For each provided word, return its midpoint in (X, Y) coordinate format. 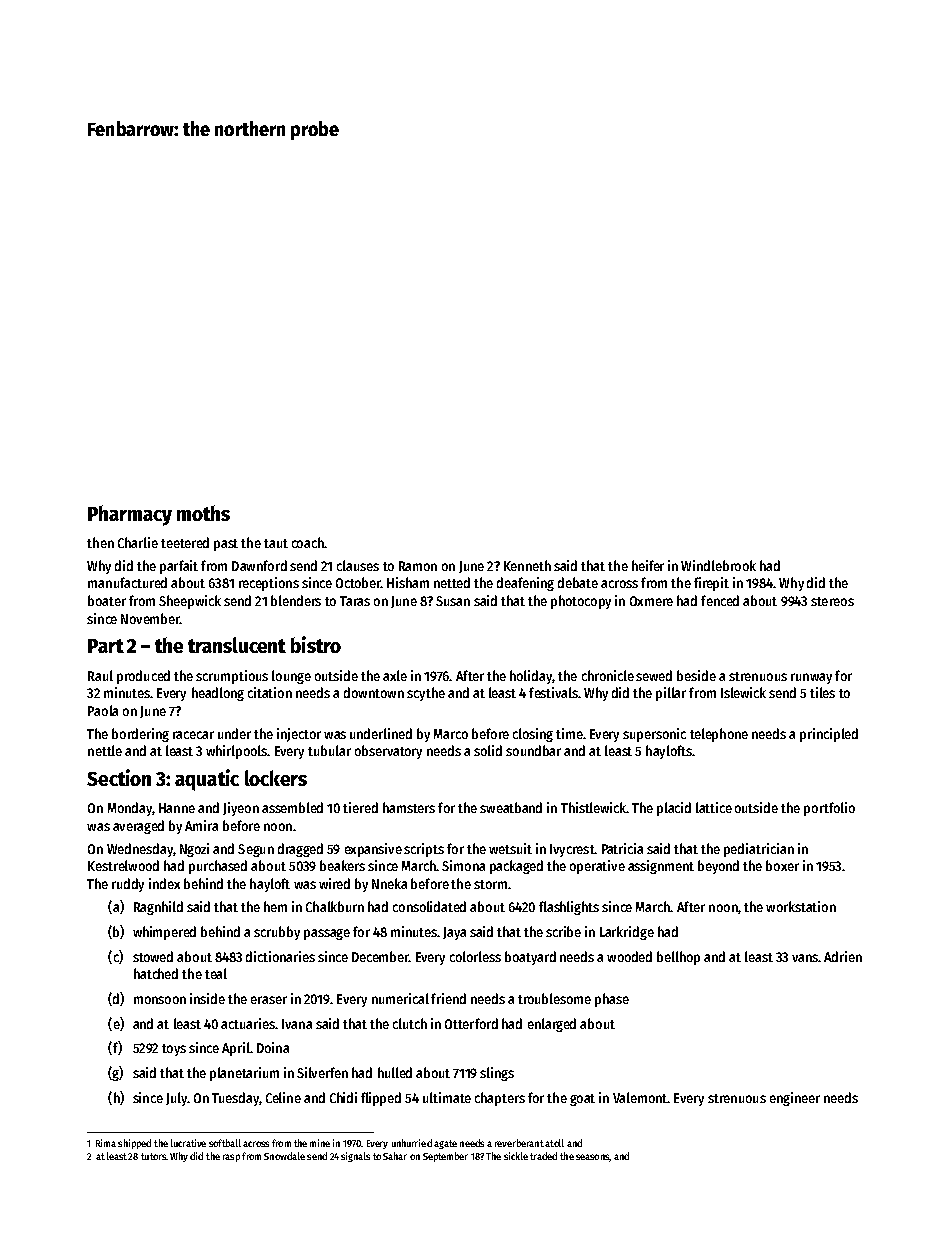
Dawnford (259, 565)
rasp (231, 1158)
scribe (563, 931)
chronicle (608, 675)
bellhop (678, 958)
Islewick (743, 692)
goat (582, 1100)
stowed (153, 956)
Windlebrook (718, 565)
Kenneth (527, 565)
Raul (100, 675)
